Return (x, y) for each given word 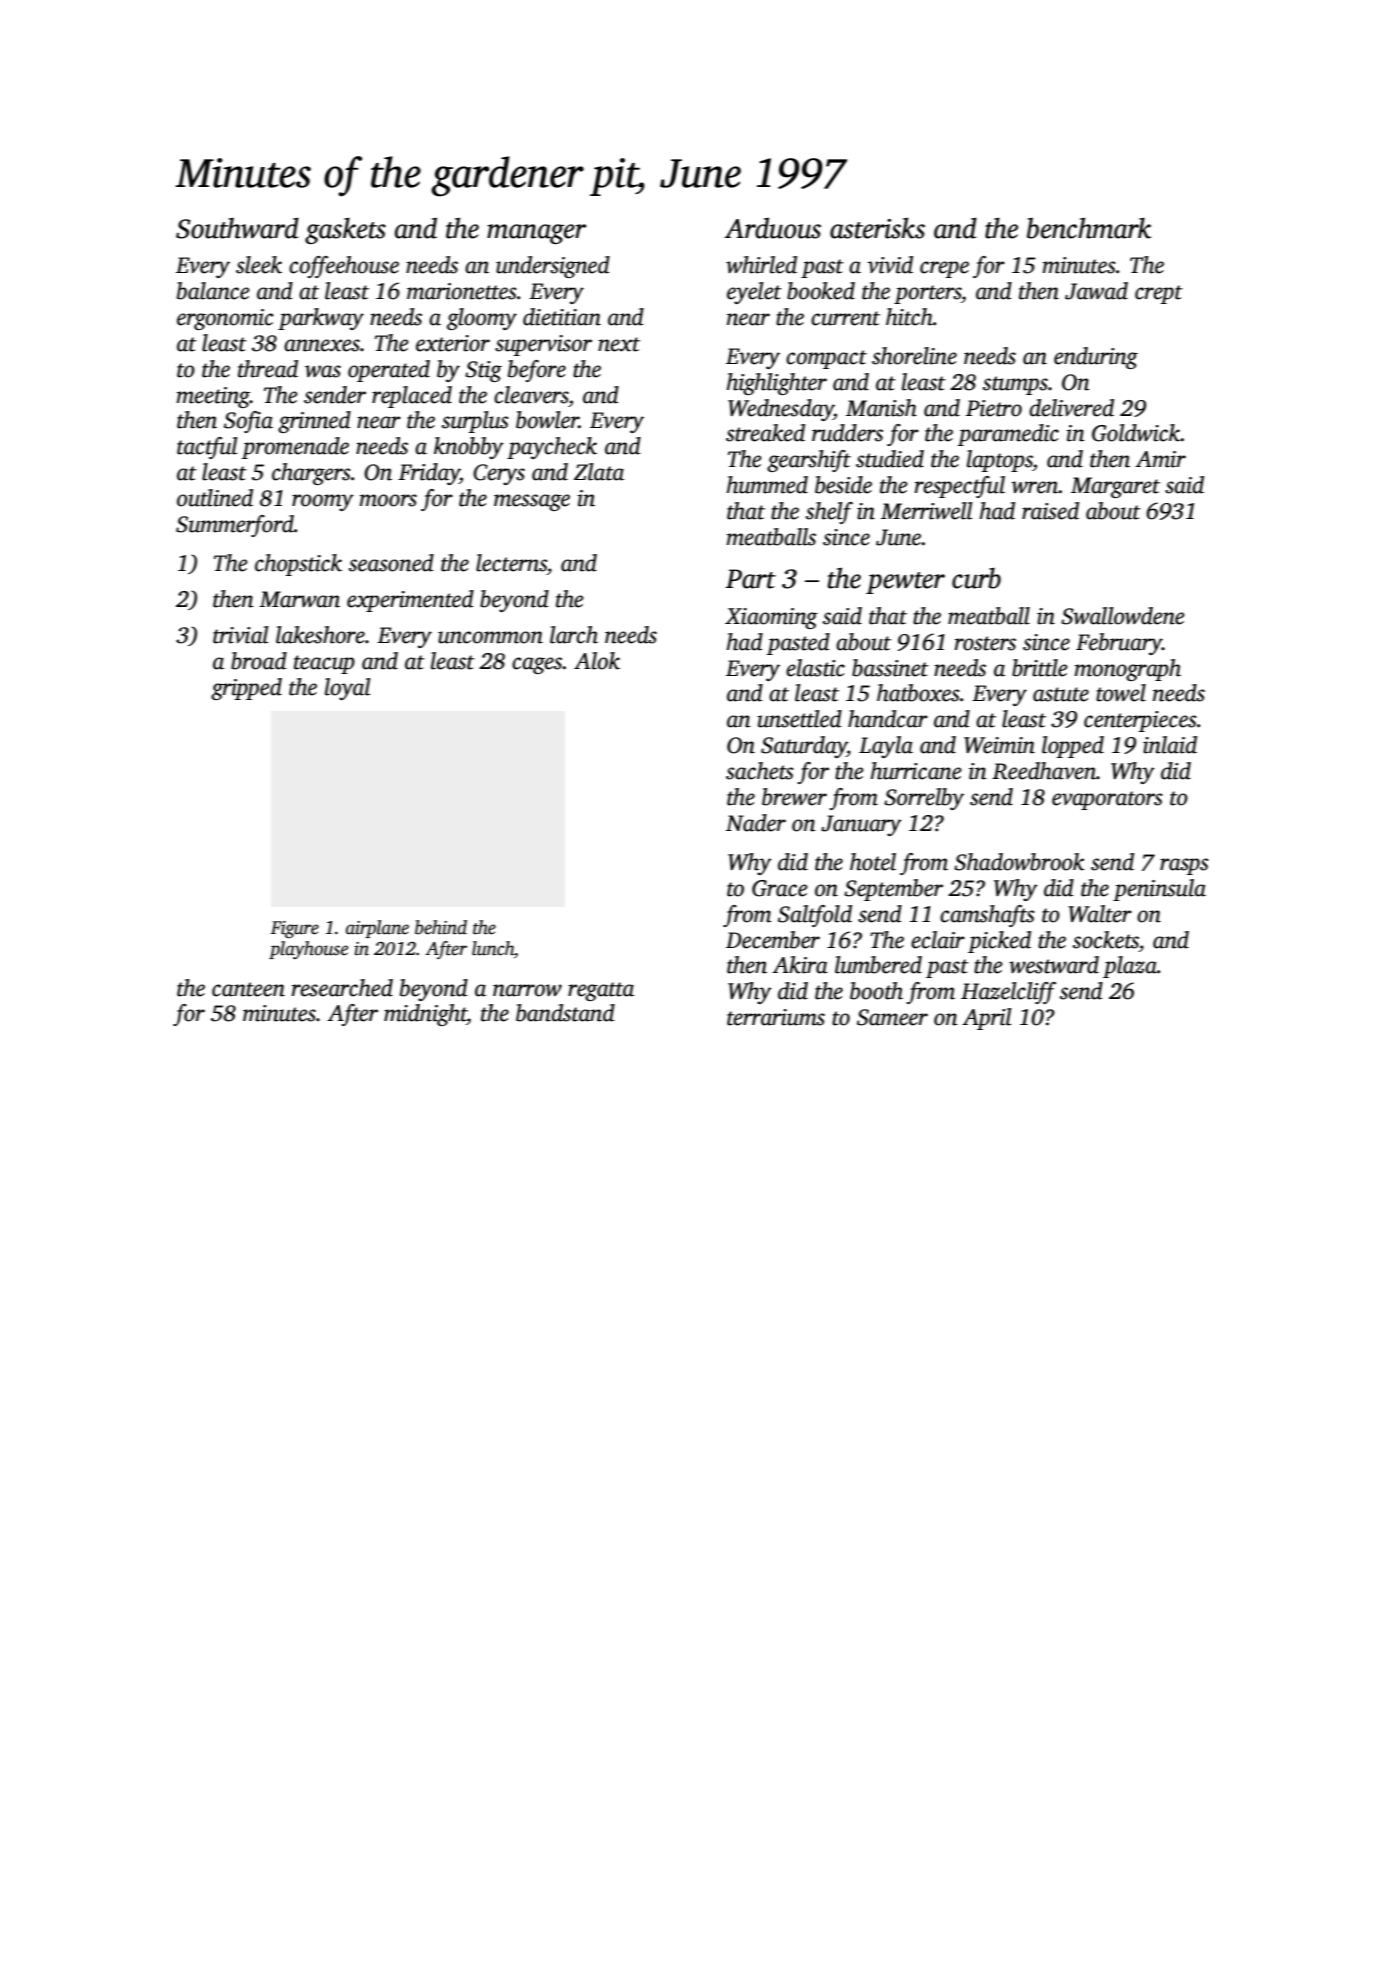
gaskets (345, 231)
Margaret (1115, 487)
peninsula (1159, 890)
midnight (425, 1015)
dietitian (562, 317)
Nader (756, 823)
